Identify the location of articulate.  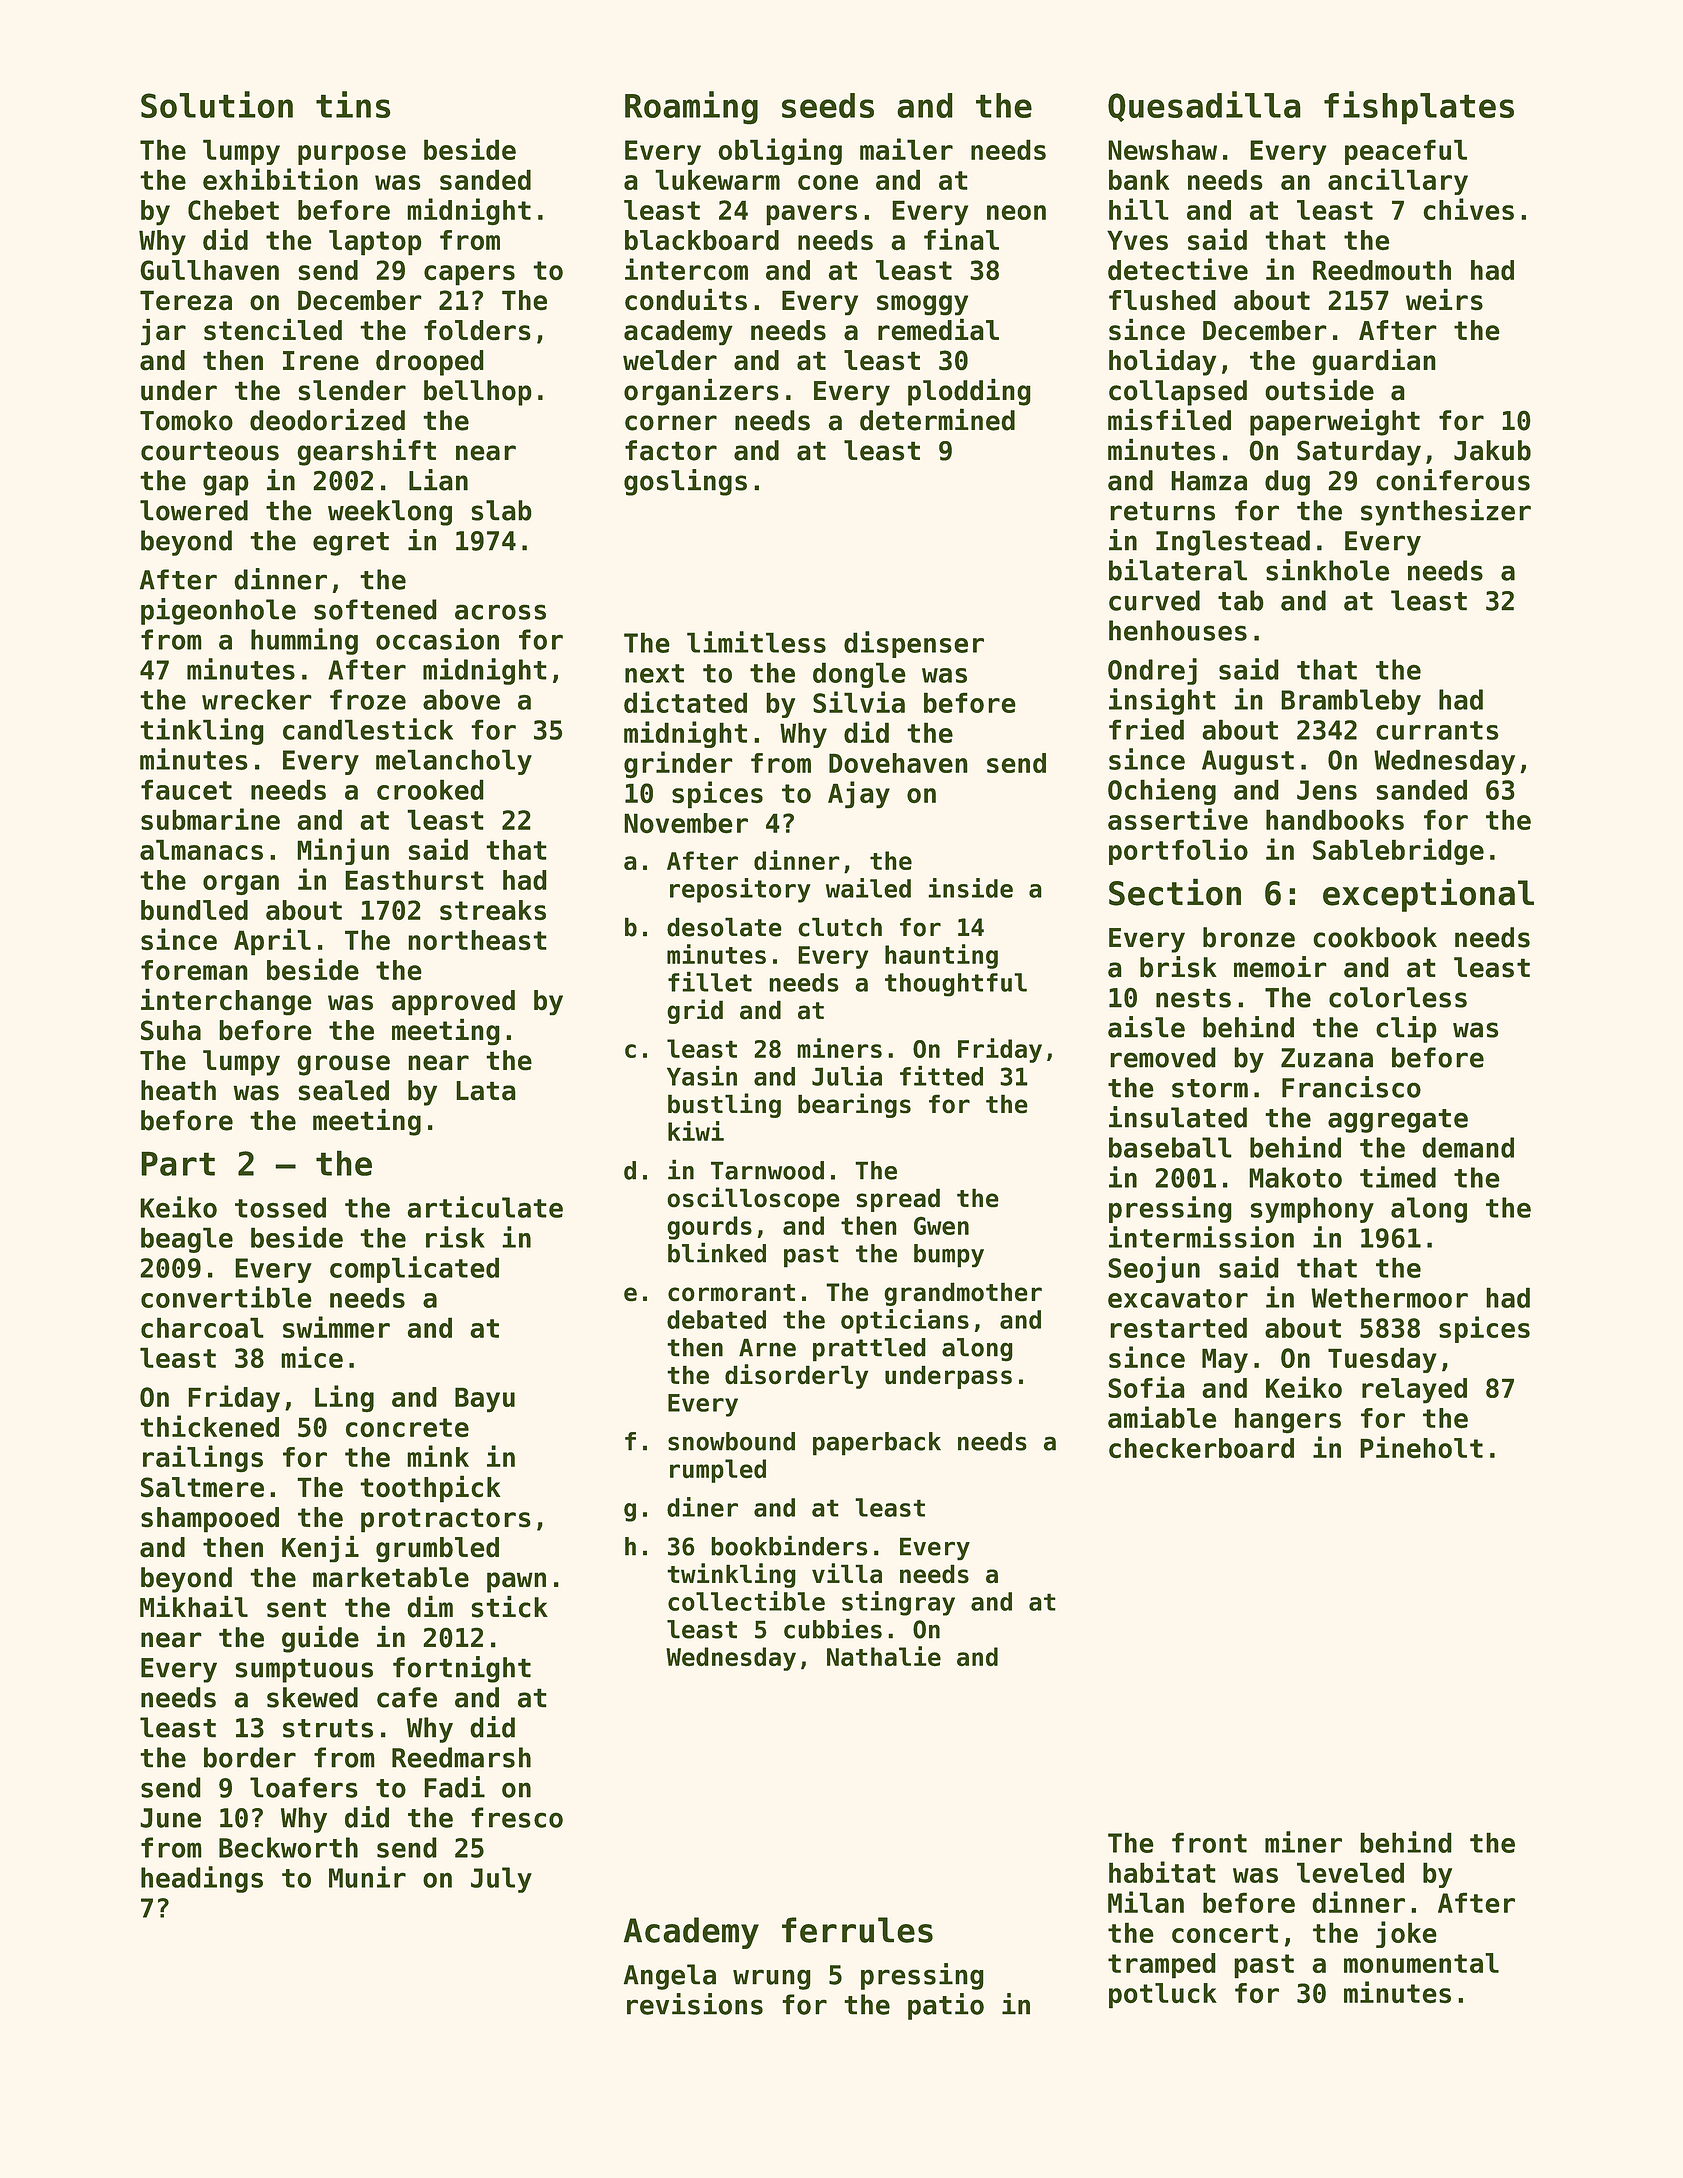
(485, 1207).
